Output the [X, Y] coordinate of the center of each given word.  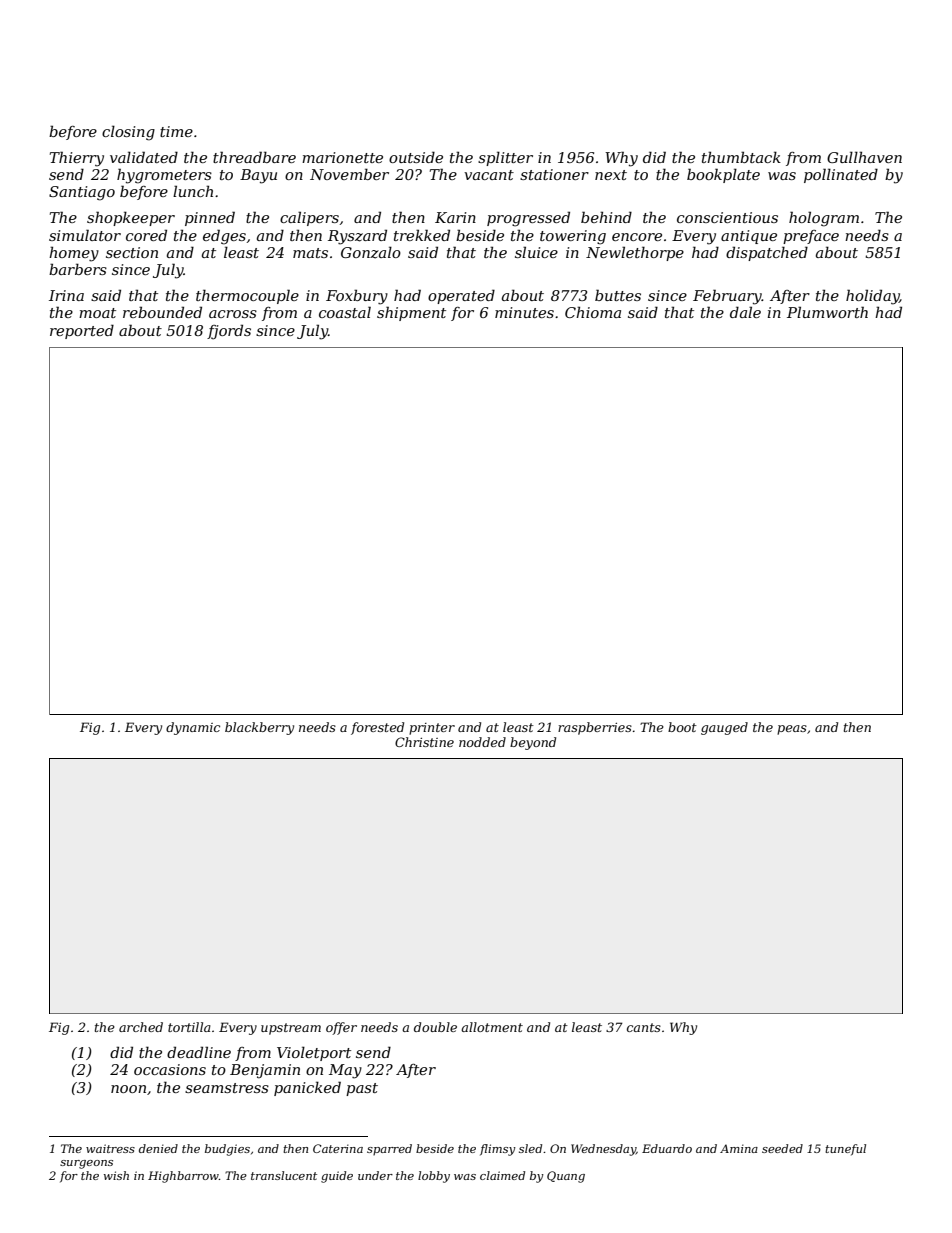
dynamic [193, 728]
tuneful [845, 1150]
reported [82, 331]
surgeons [86, 1164]
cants [644, 1027]
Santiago [82, 193]
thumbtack [741, 157]
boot [682, 727]
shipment [411, 313]
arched [141, 1027]
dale [745, 312]
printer [432, 729]
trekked [422, 235]
